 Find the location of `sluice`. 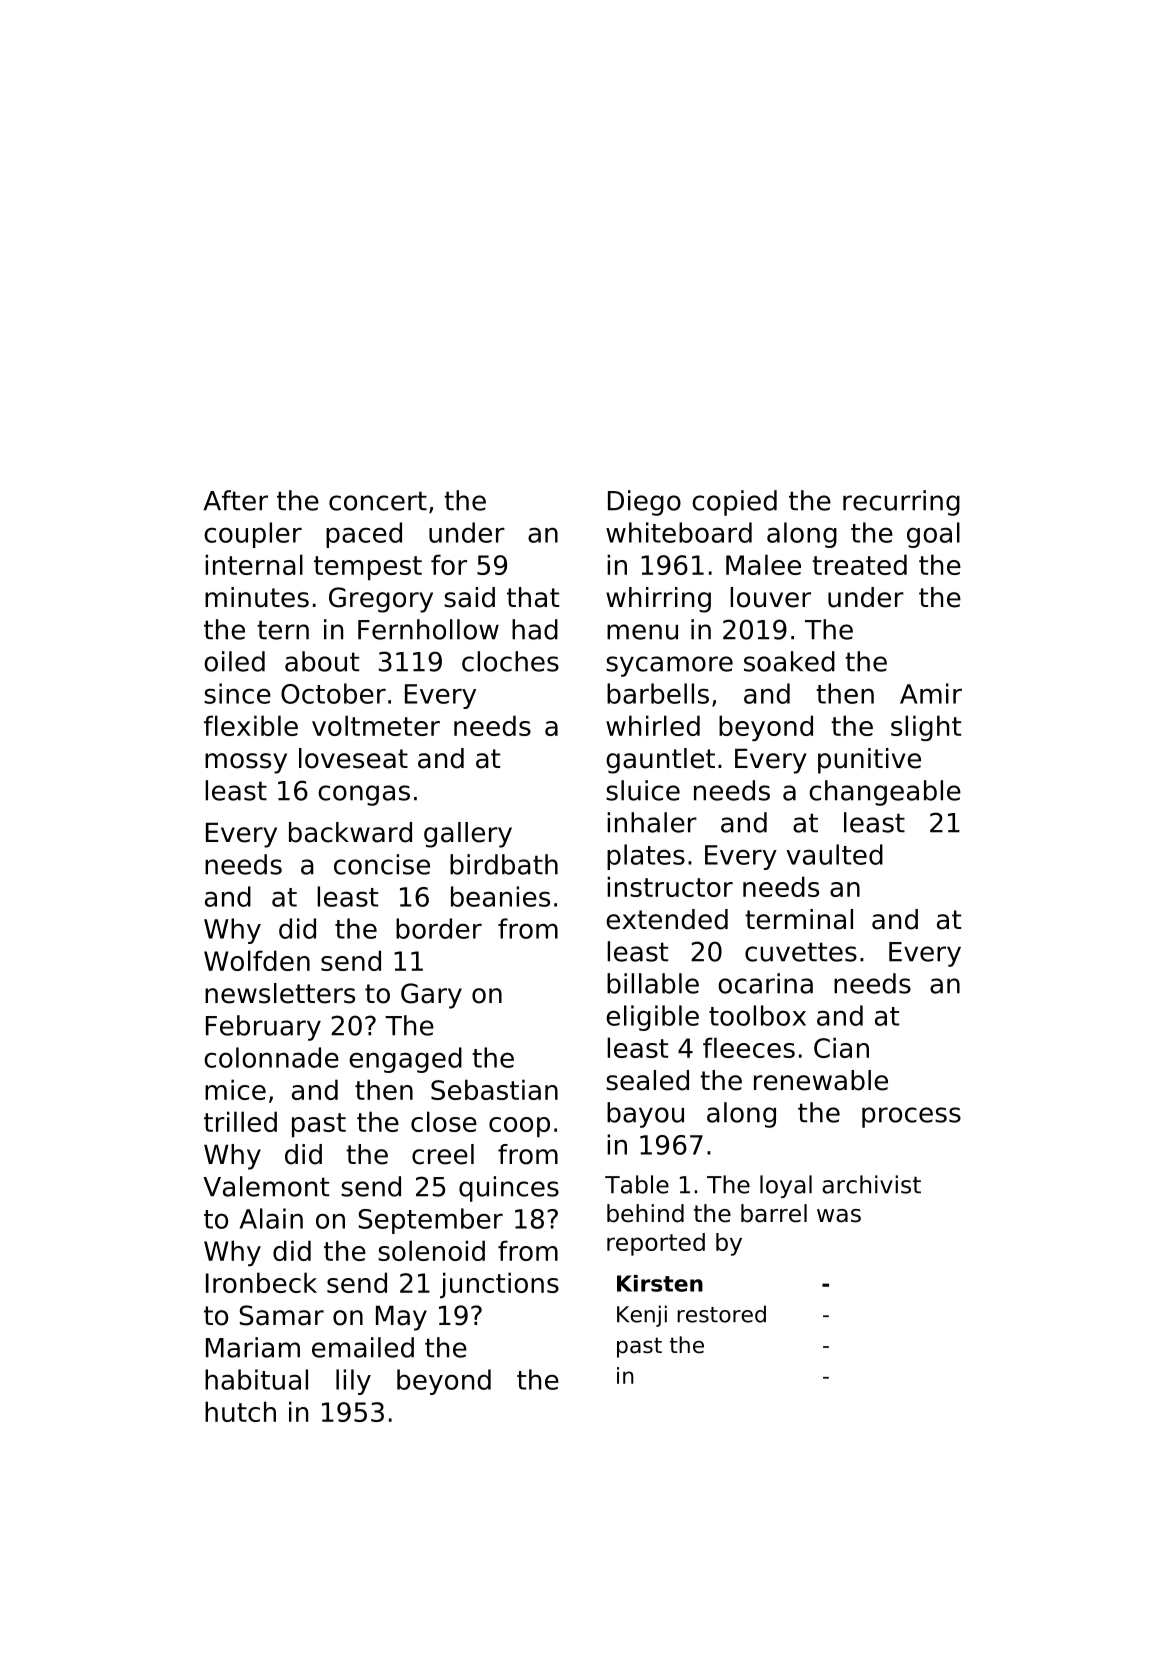

sluice is located at coordinates (643, 790).
